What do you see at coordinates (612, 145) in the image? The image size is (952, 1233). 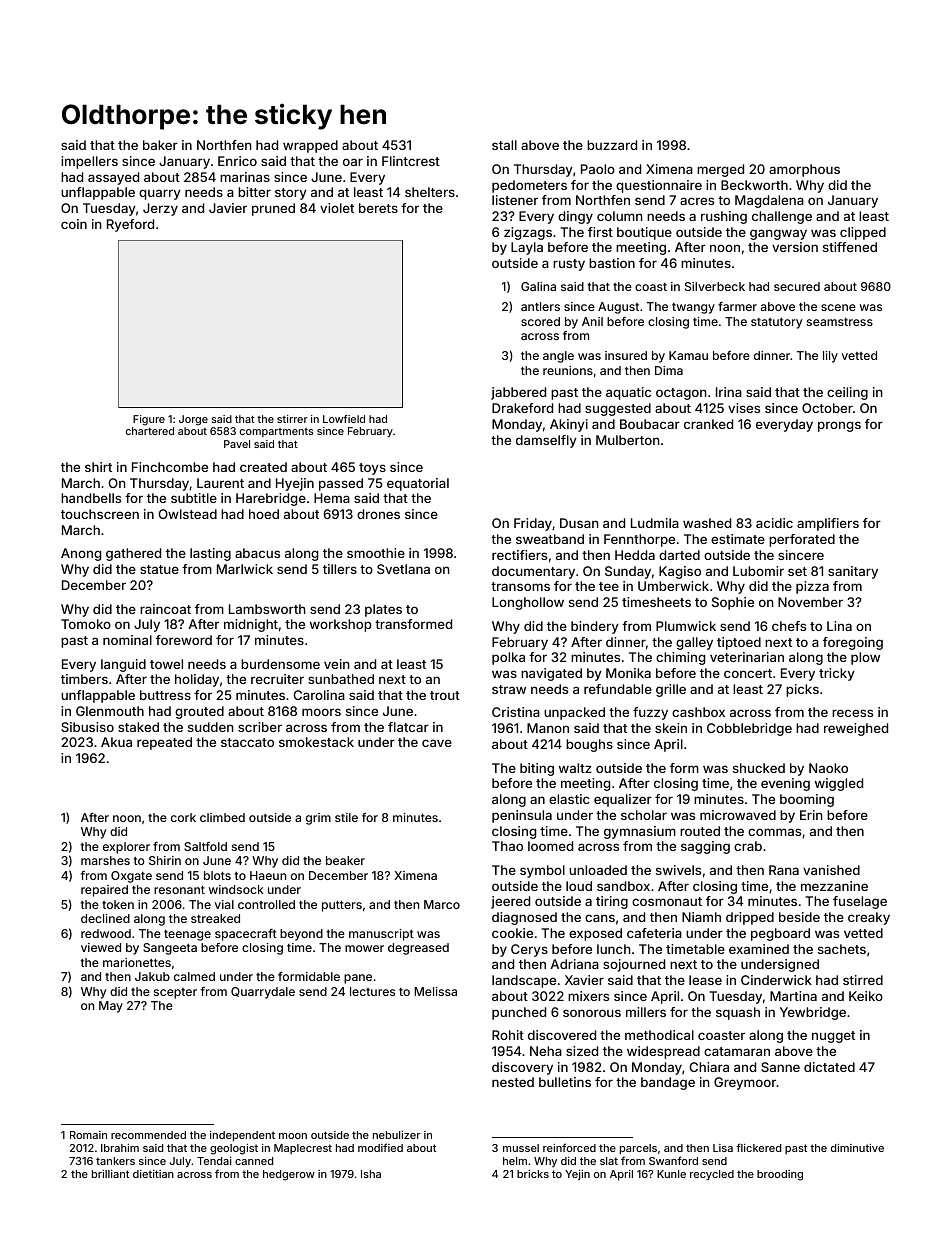 I see `buzzard` at bounding box center [612, 145].
